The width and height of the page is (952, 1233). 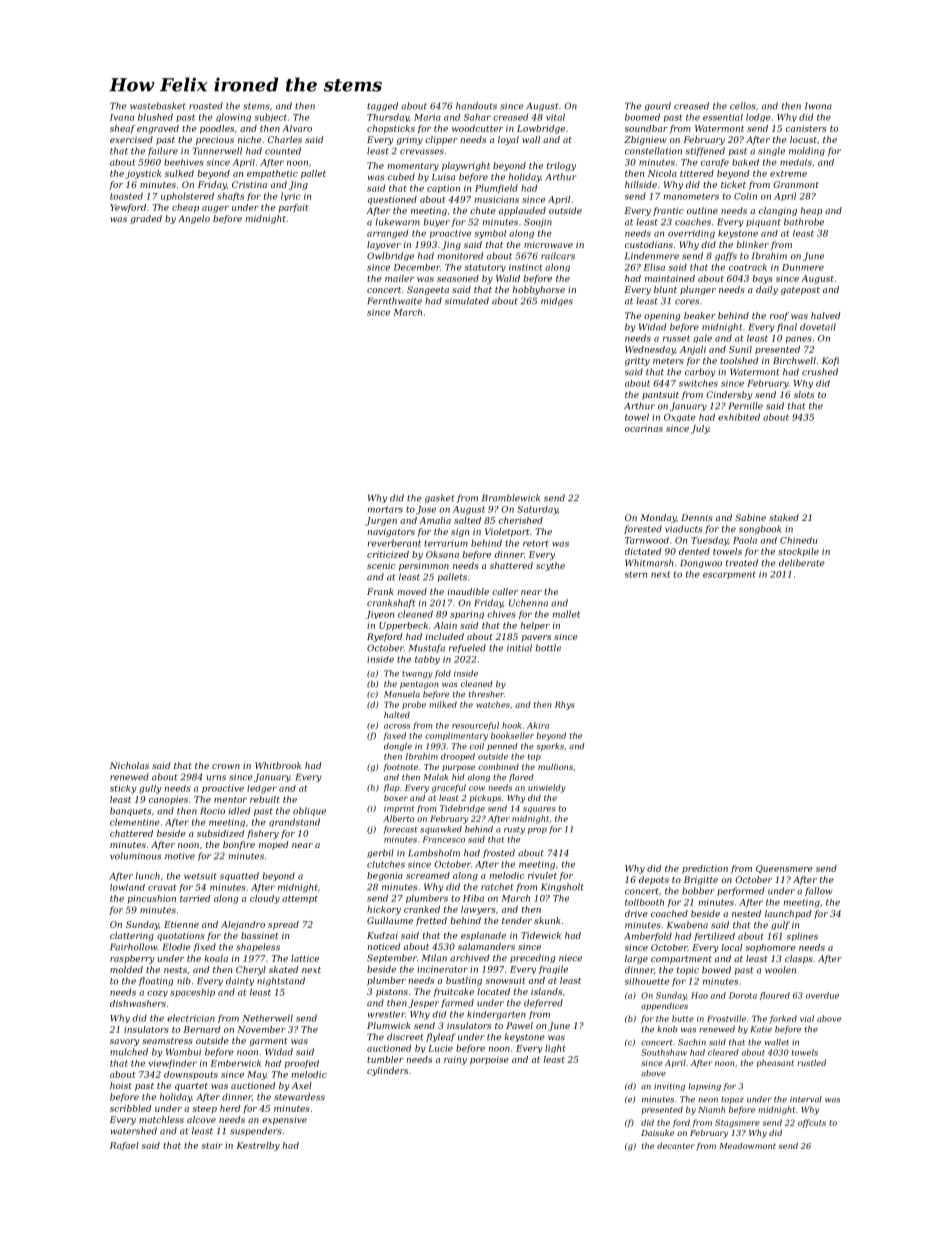 I want to click on Jurgen, so click(x=381, y=521).
